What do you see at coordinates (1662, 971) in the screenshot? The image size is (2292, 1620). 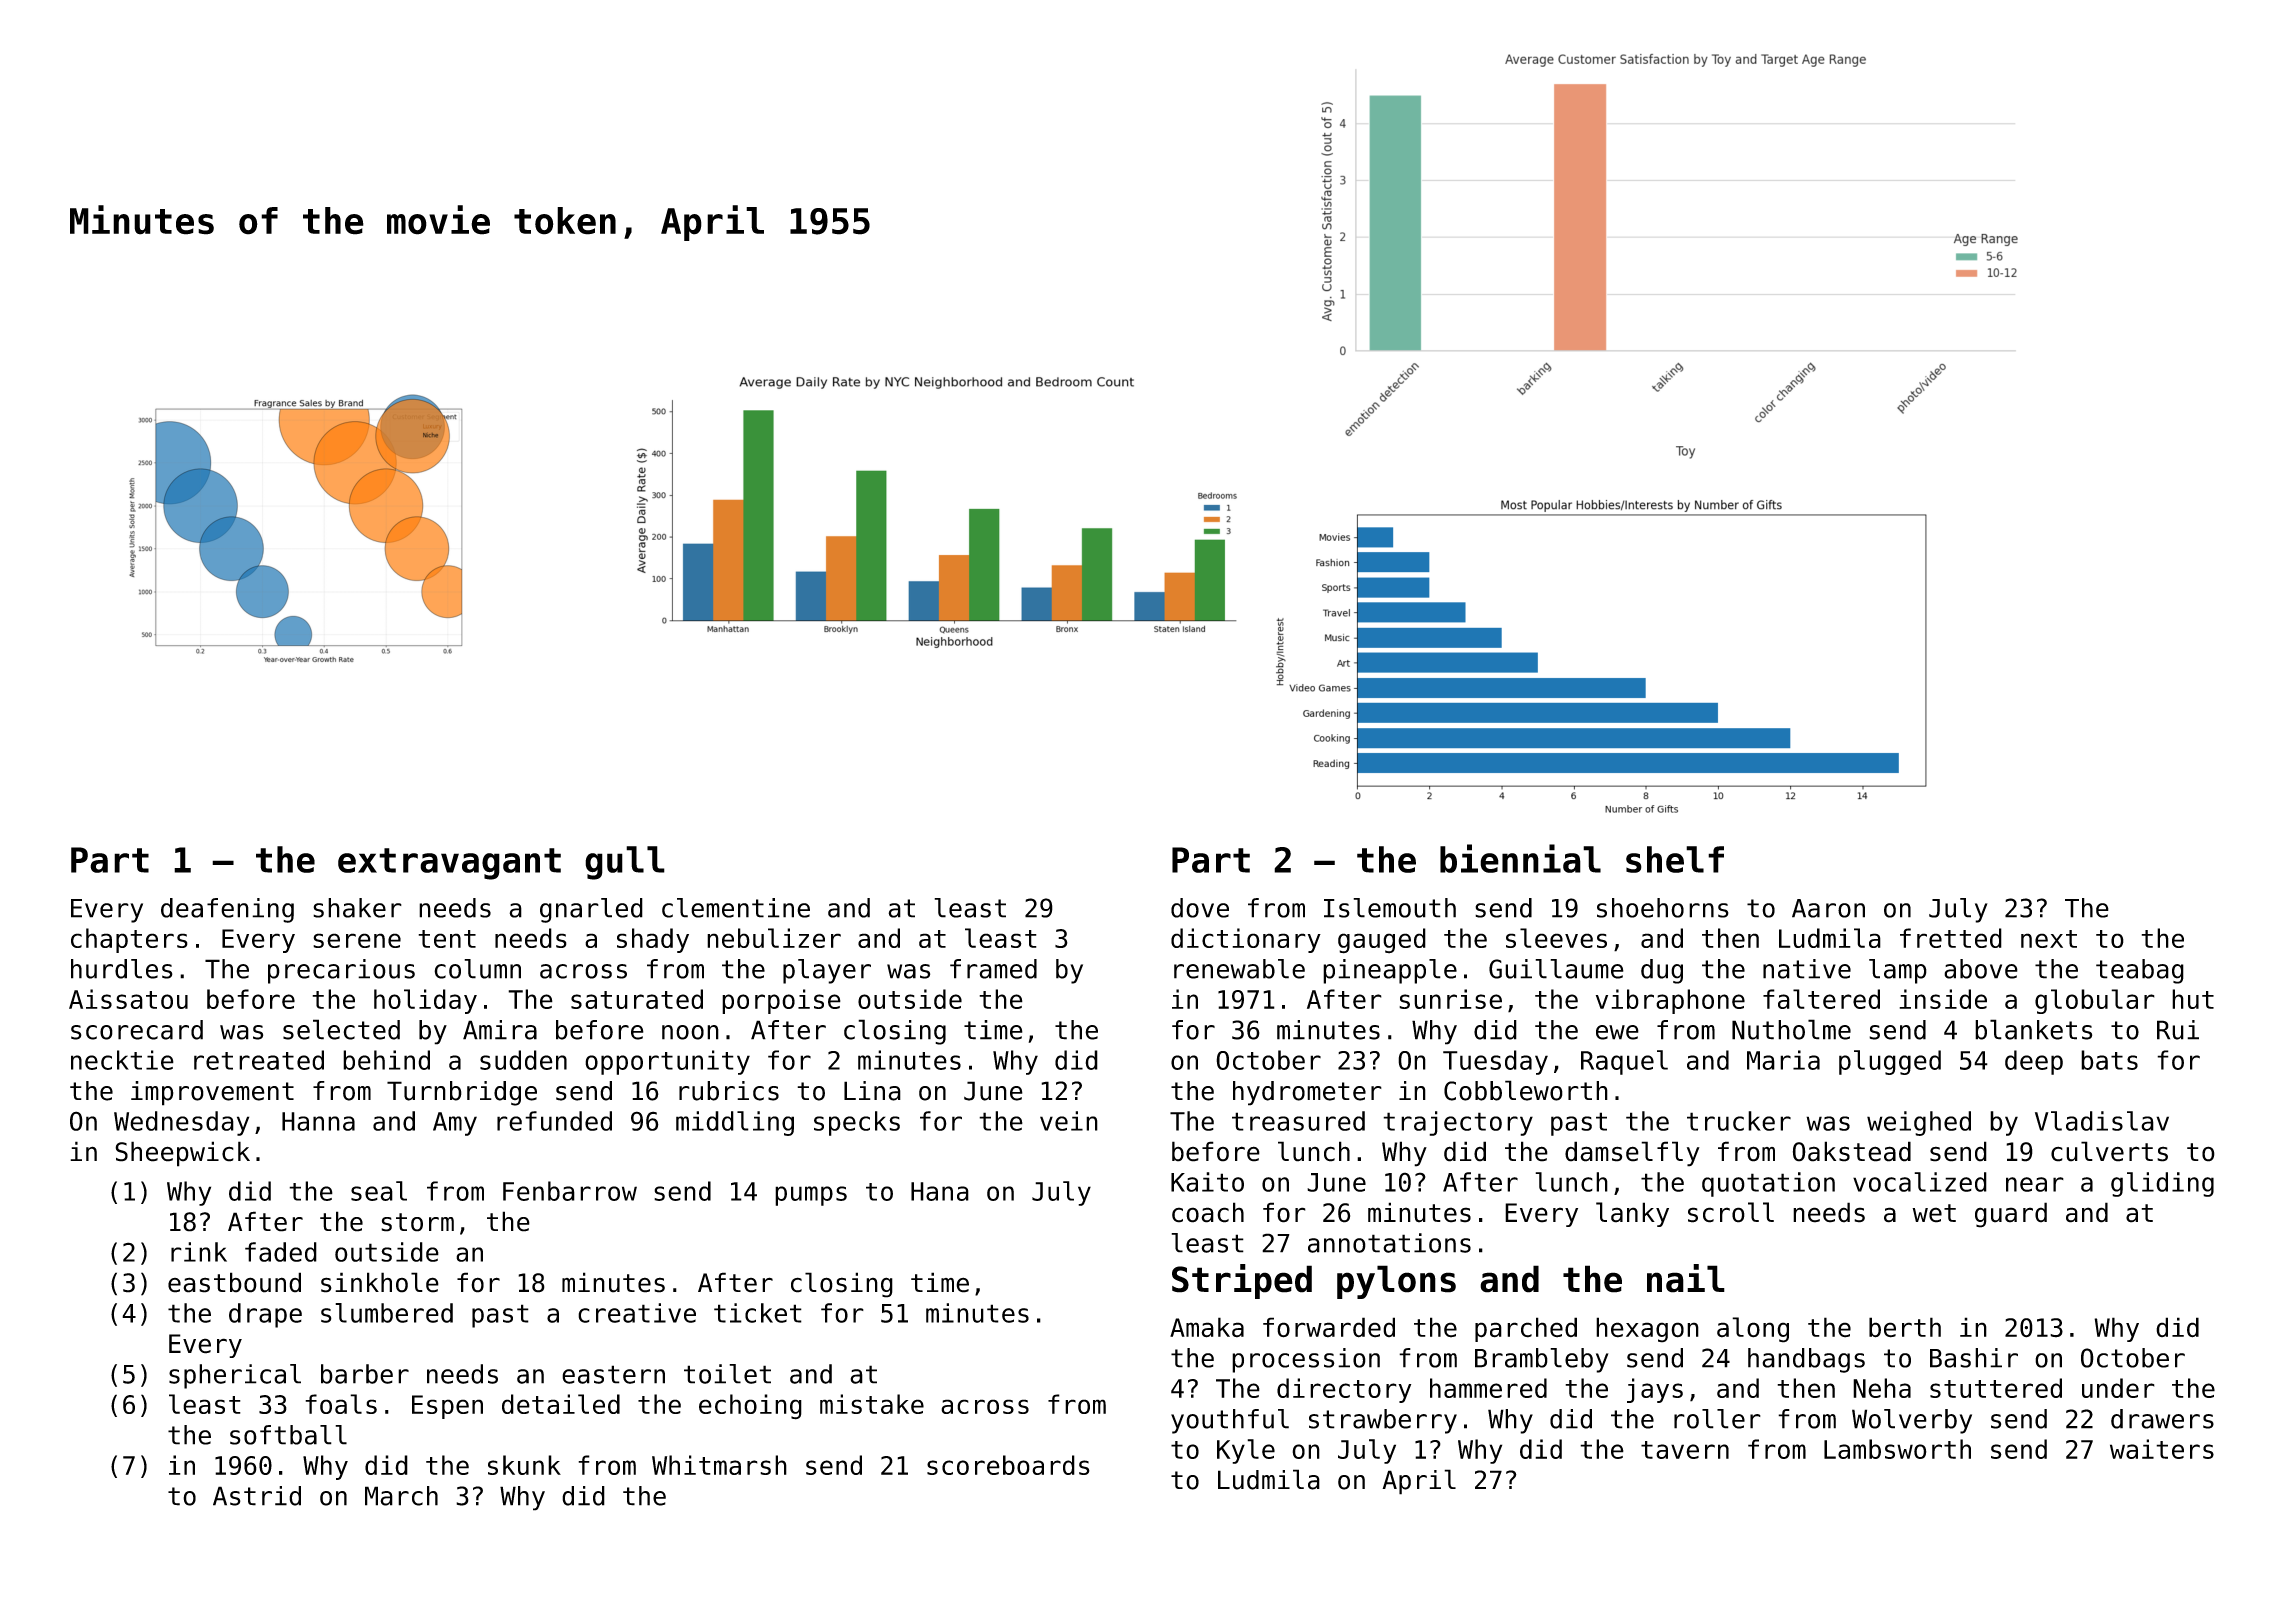 I see `dug` at bounding box center [1662, 971].
